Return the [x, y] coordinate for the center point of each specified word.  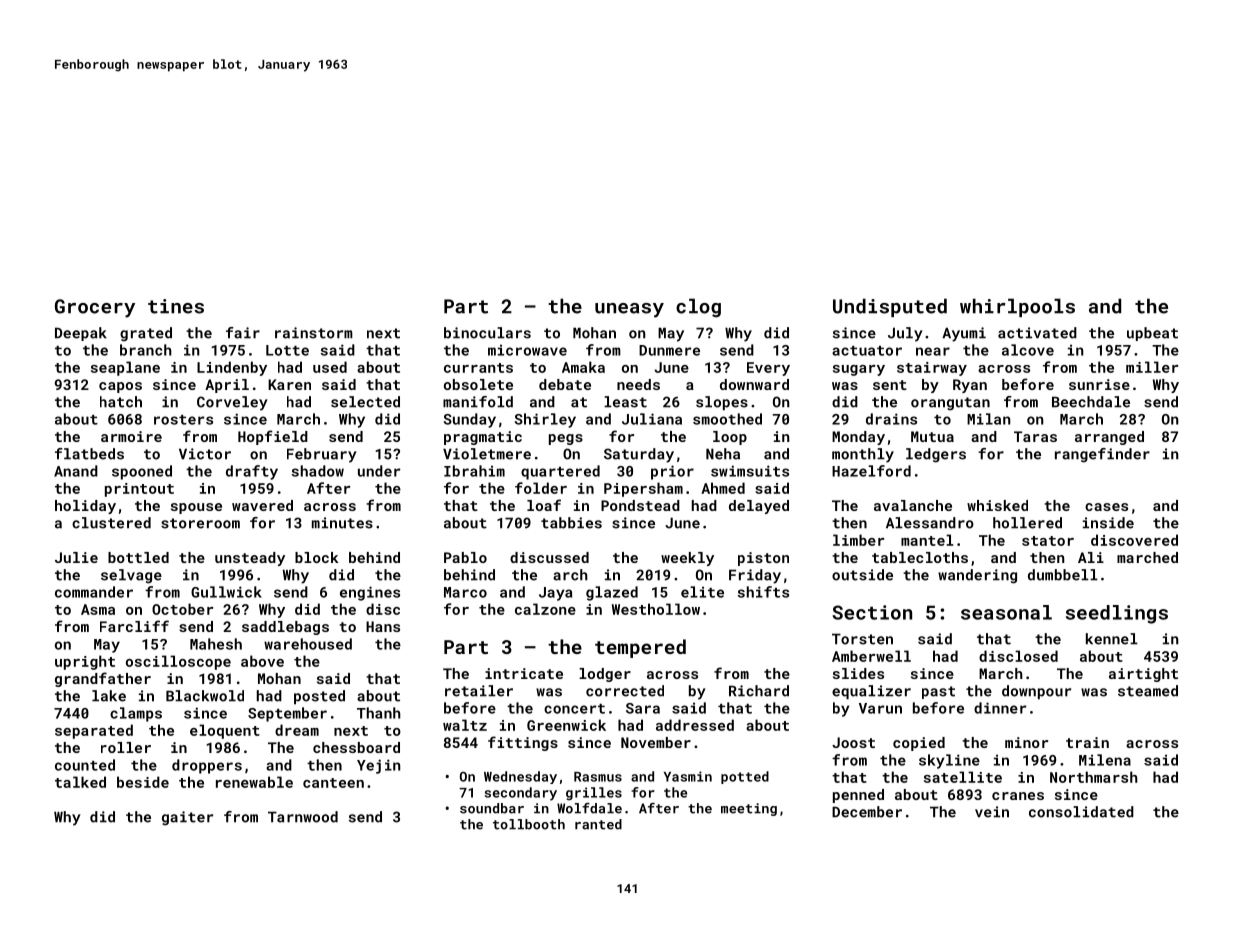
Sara [643, 708]
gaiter [187, 818]
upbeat [1152, 334]
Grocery [95, 308]
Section [872, 612]
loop [730, 438]
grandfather [103, 679]
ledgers [936, 455]
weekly [687, 559]
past [938, 692]
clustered [111, 523]
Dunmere [669, 350]
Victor [205, 454]
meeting [749, 809]
